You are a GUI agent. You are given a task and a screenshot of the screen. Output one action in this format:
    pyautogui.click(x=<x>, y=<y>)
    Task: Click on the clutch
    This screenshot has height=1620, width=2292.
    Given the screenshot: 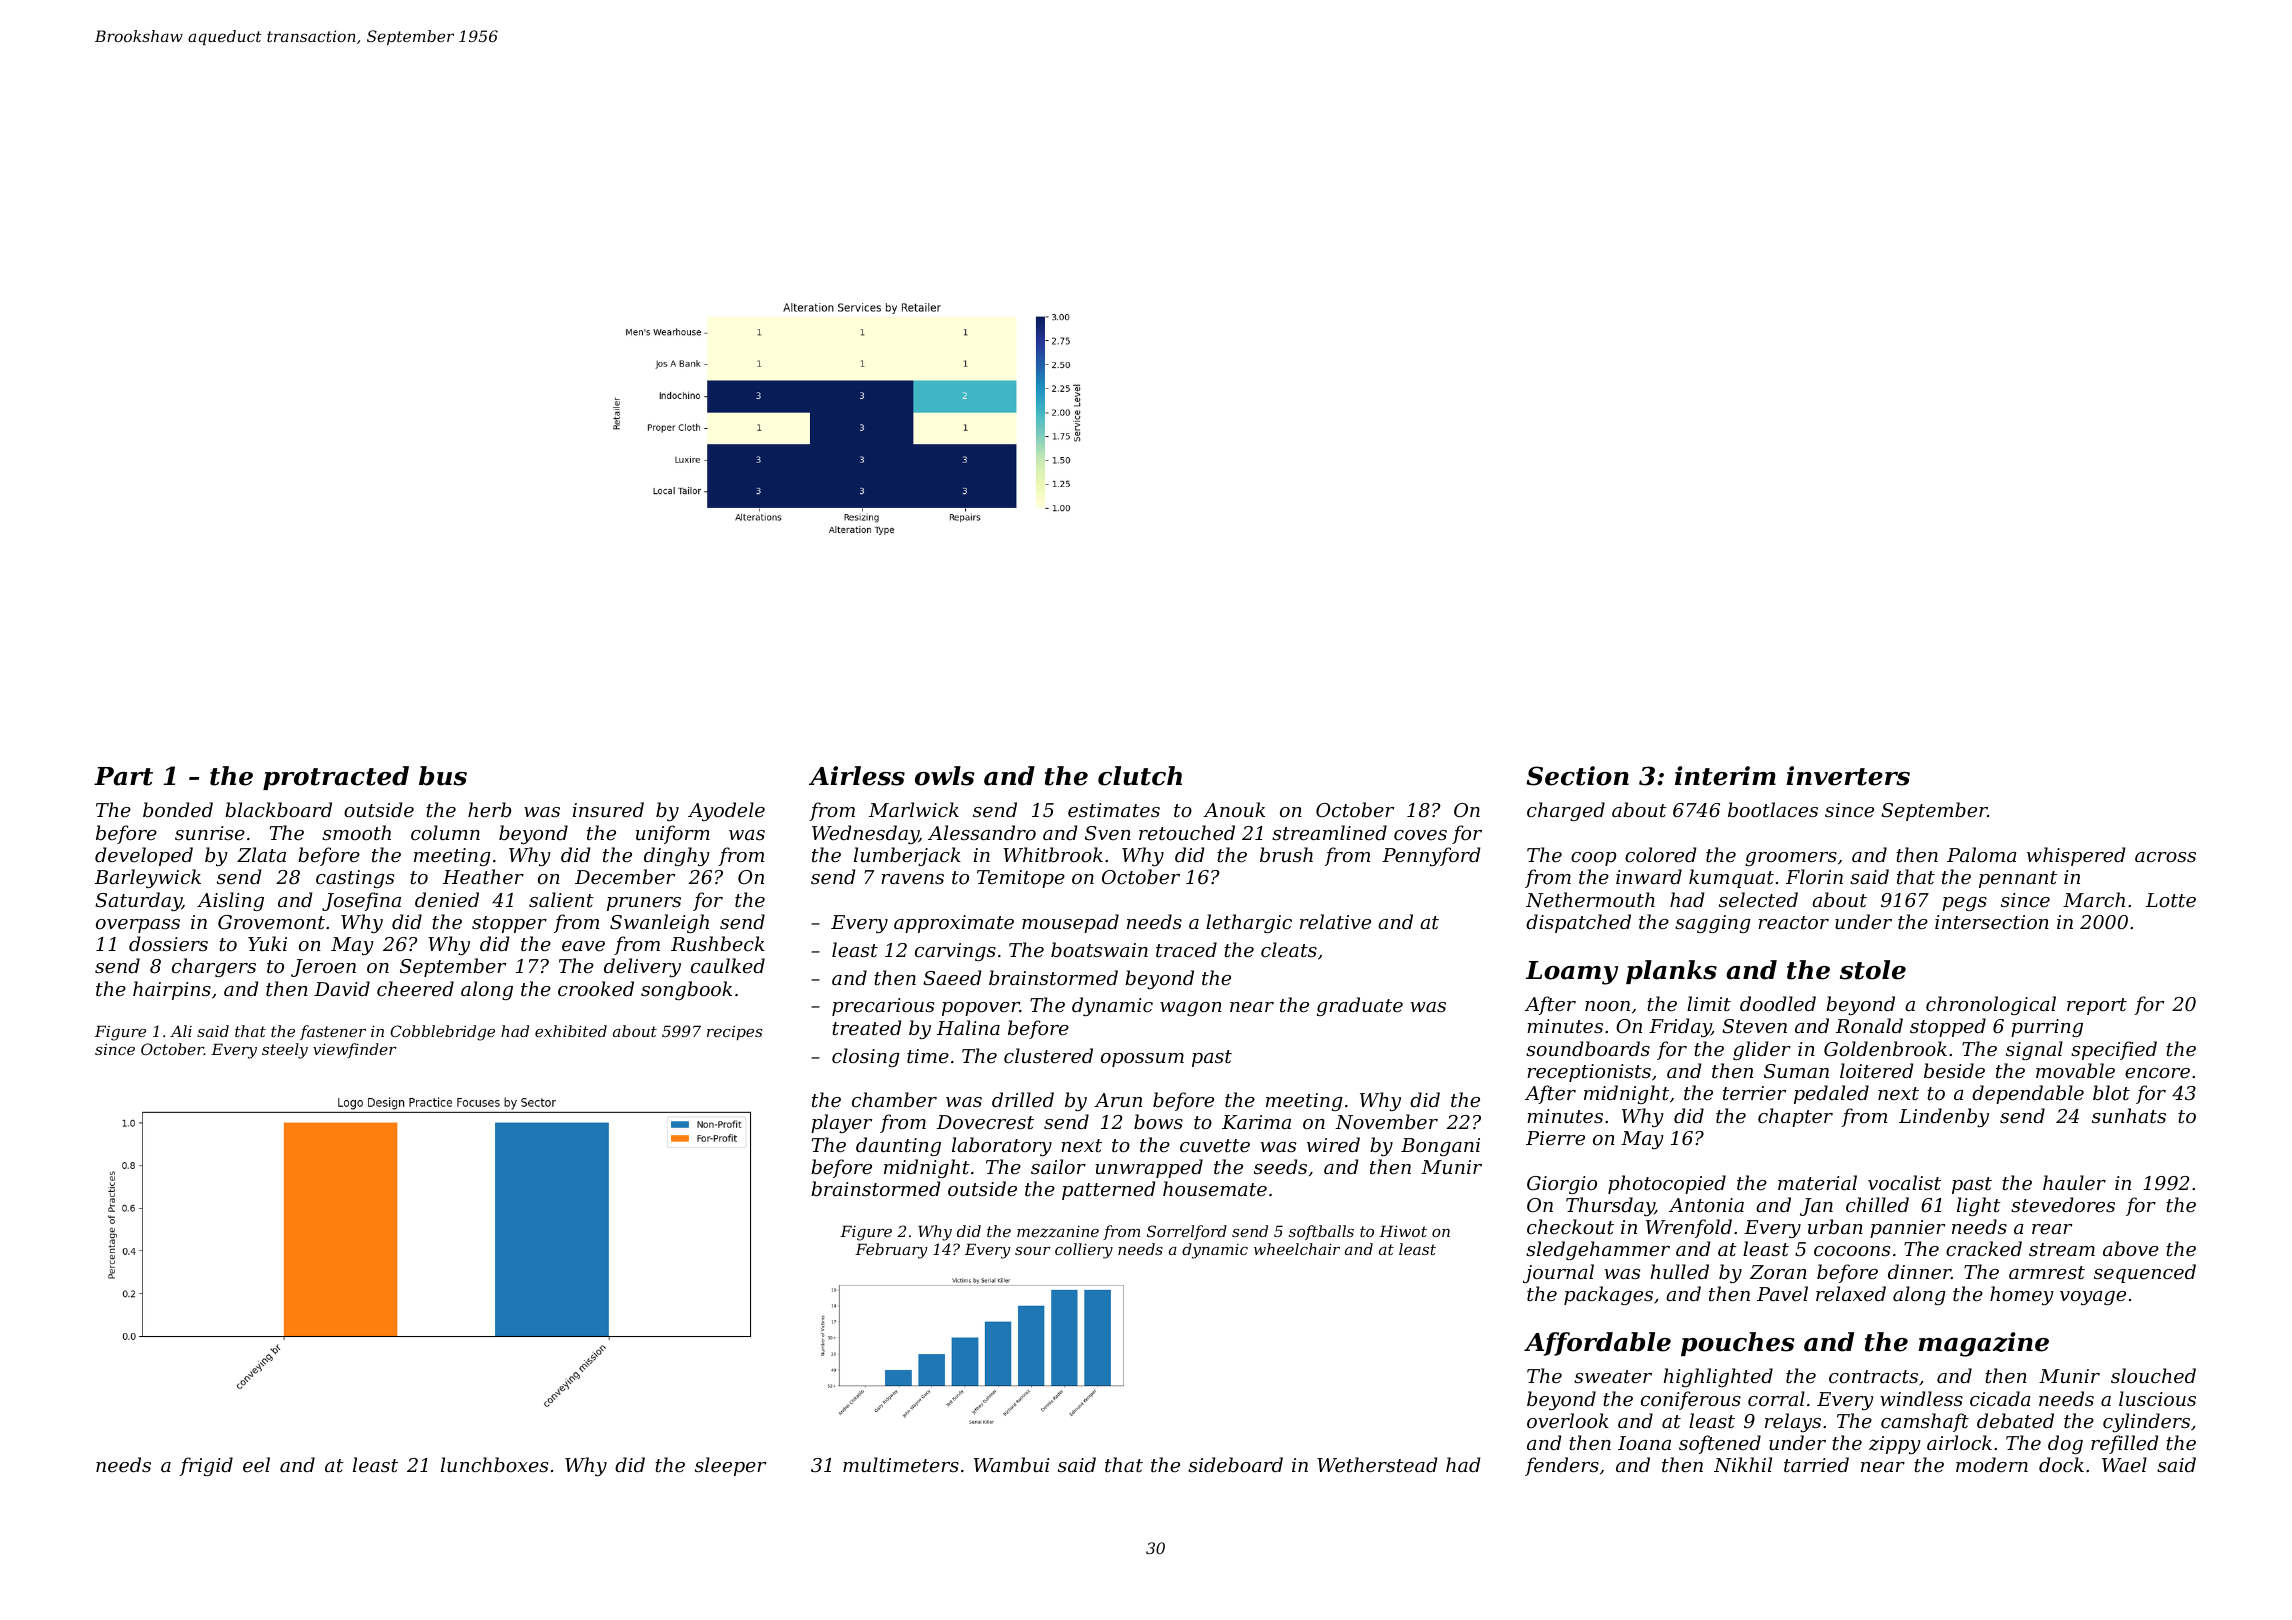 What is the action you would take?
    pyautogui.click(x=1140, y=776)
